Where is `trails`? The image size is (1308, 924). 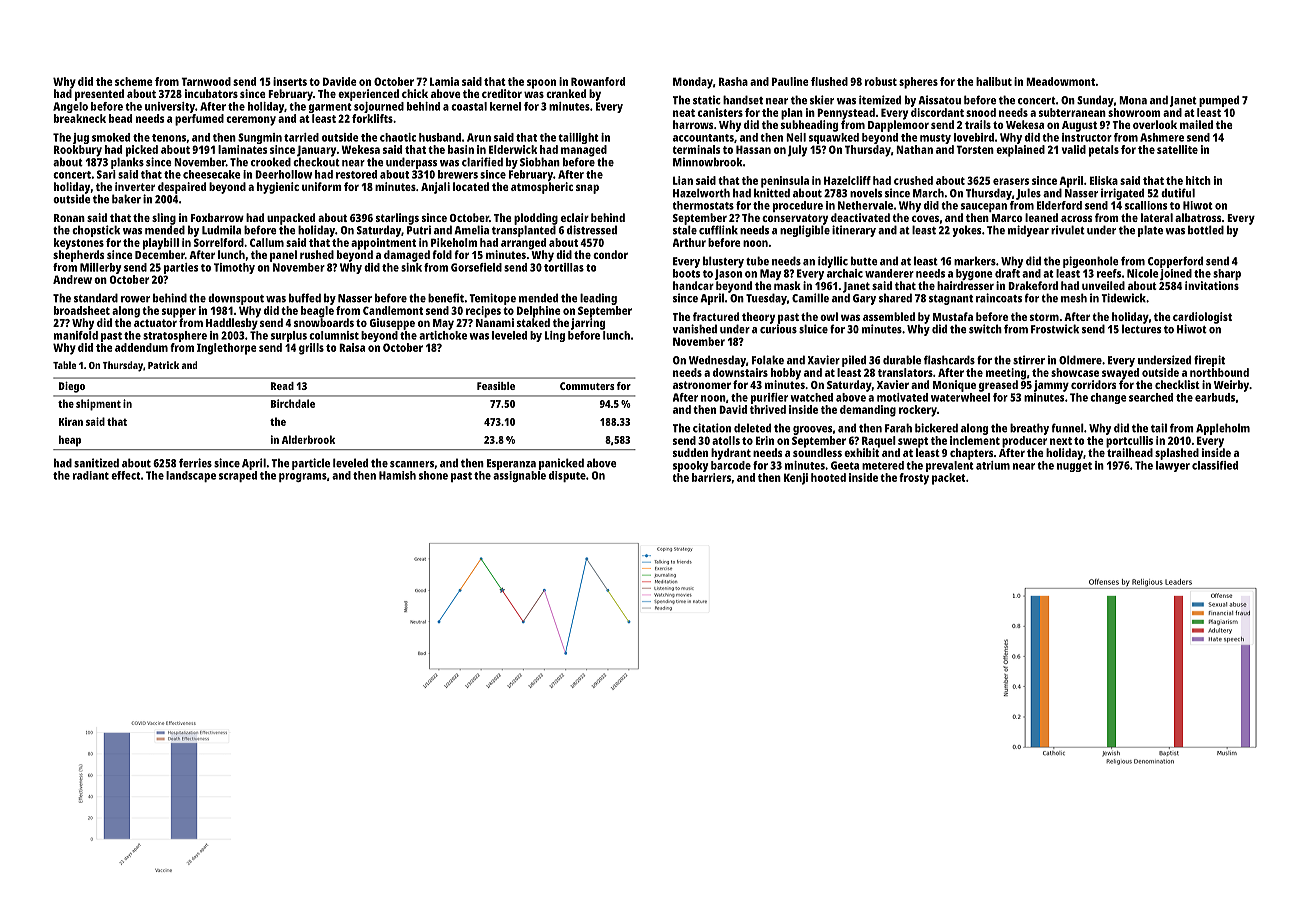
trails is located at coordinates (978, 124).
